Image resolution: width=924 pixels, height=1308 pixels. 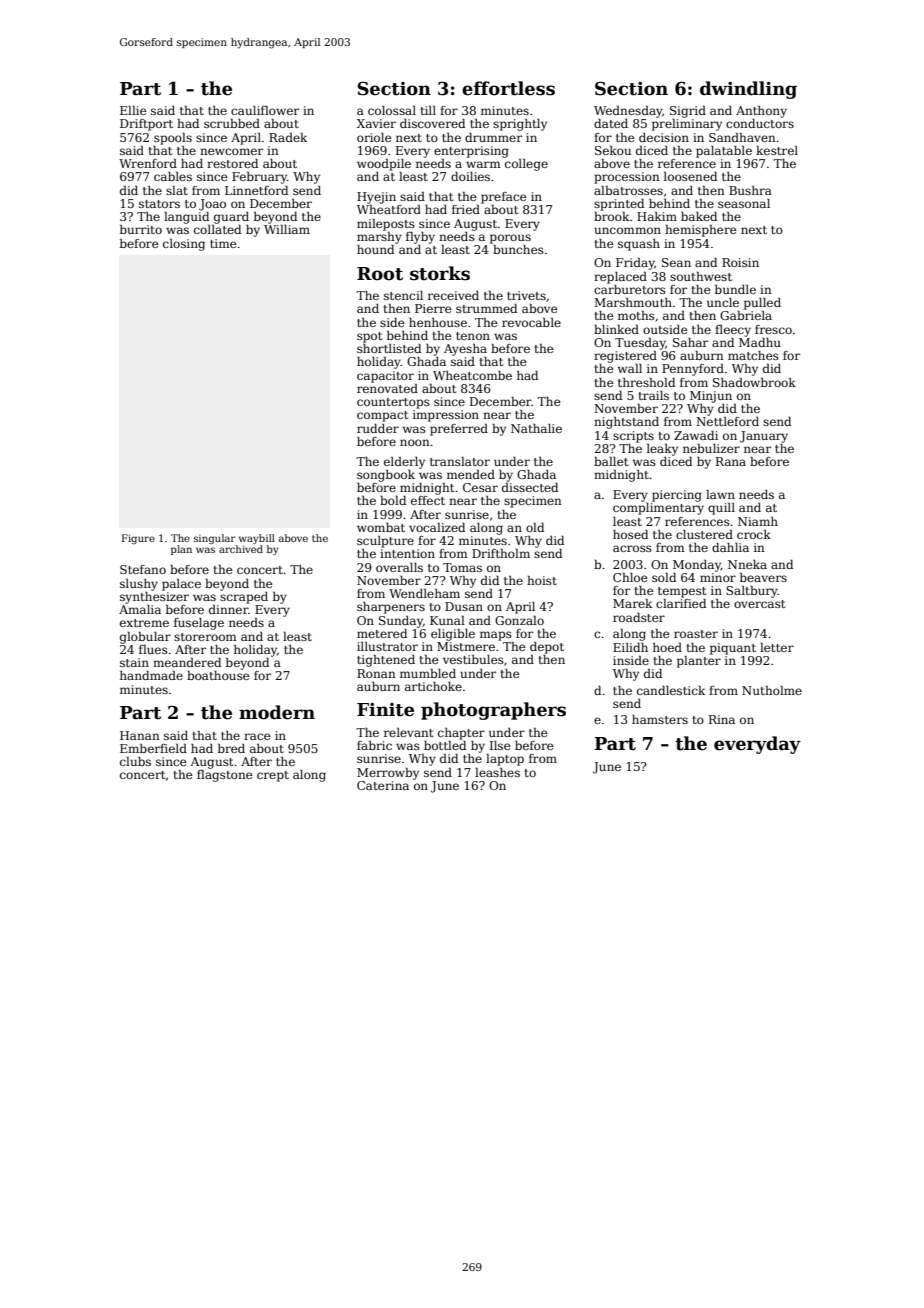 What do you see at coordinates (501, 553) in the screenshot?
I see `Driftholm` at bounding box center [501, 553].
